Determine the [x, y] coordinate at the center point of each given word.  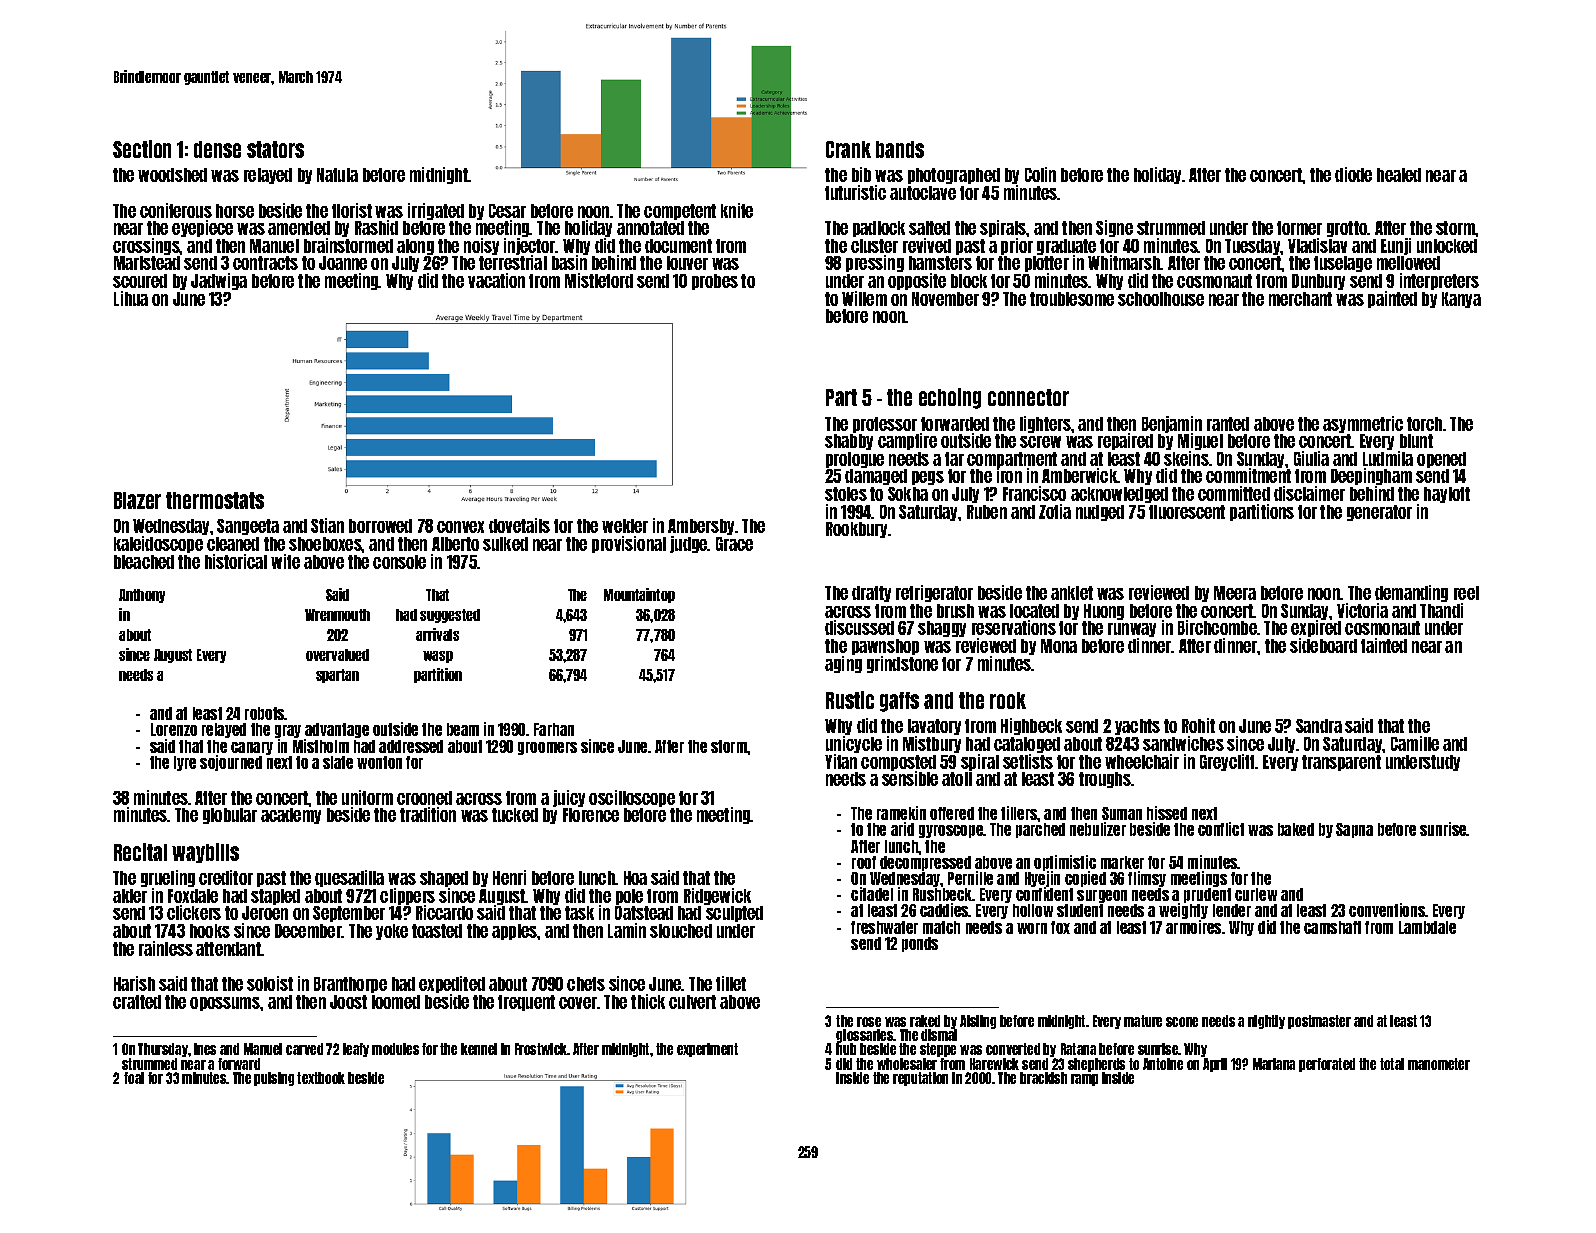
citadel [872, 894]
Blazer [137, 500]
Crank [848, 149]
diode [1353, 174]
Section [142, 149]
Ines [205, 1049]
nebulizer [1098, 829]
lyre [185, 763]
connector [1028, 397]
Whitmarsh [1124, 262]
